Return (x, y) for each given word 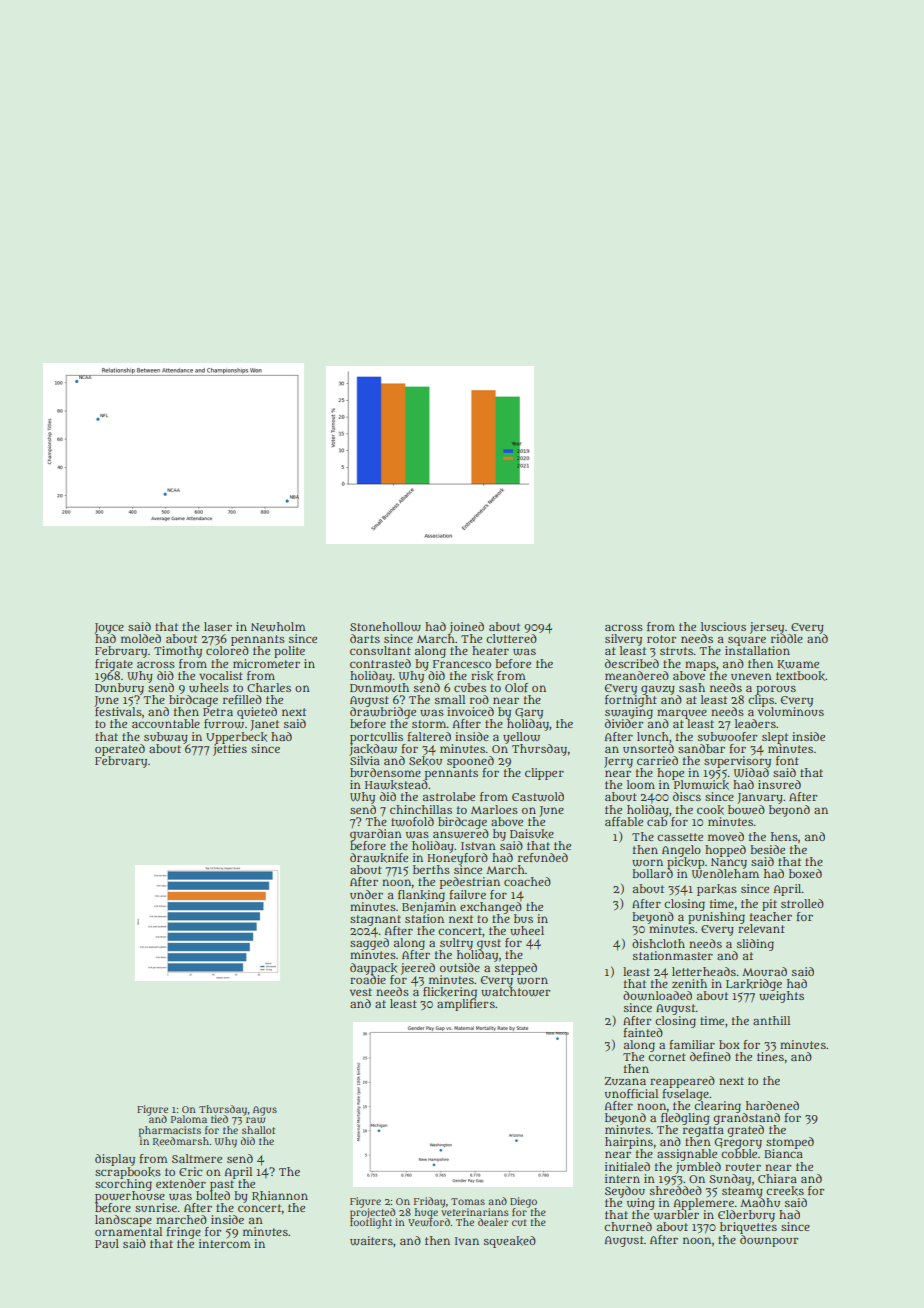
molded (141, 638)
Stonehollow (385, 627)
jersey (767, 628)
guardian (376, 835)
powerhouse (130, 1197)
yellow (521, 738)
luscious (723, 626)
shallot (258, 1130)
